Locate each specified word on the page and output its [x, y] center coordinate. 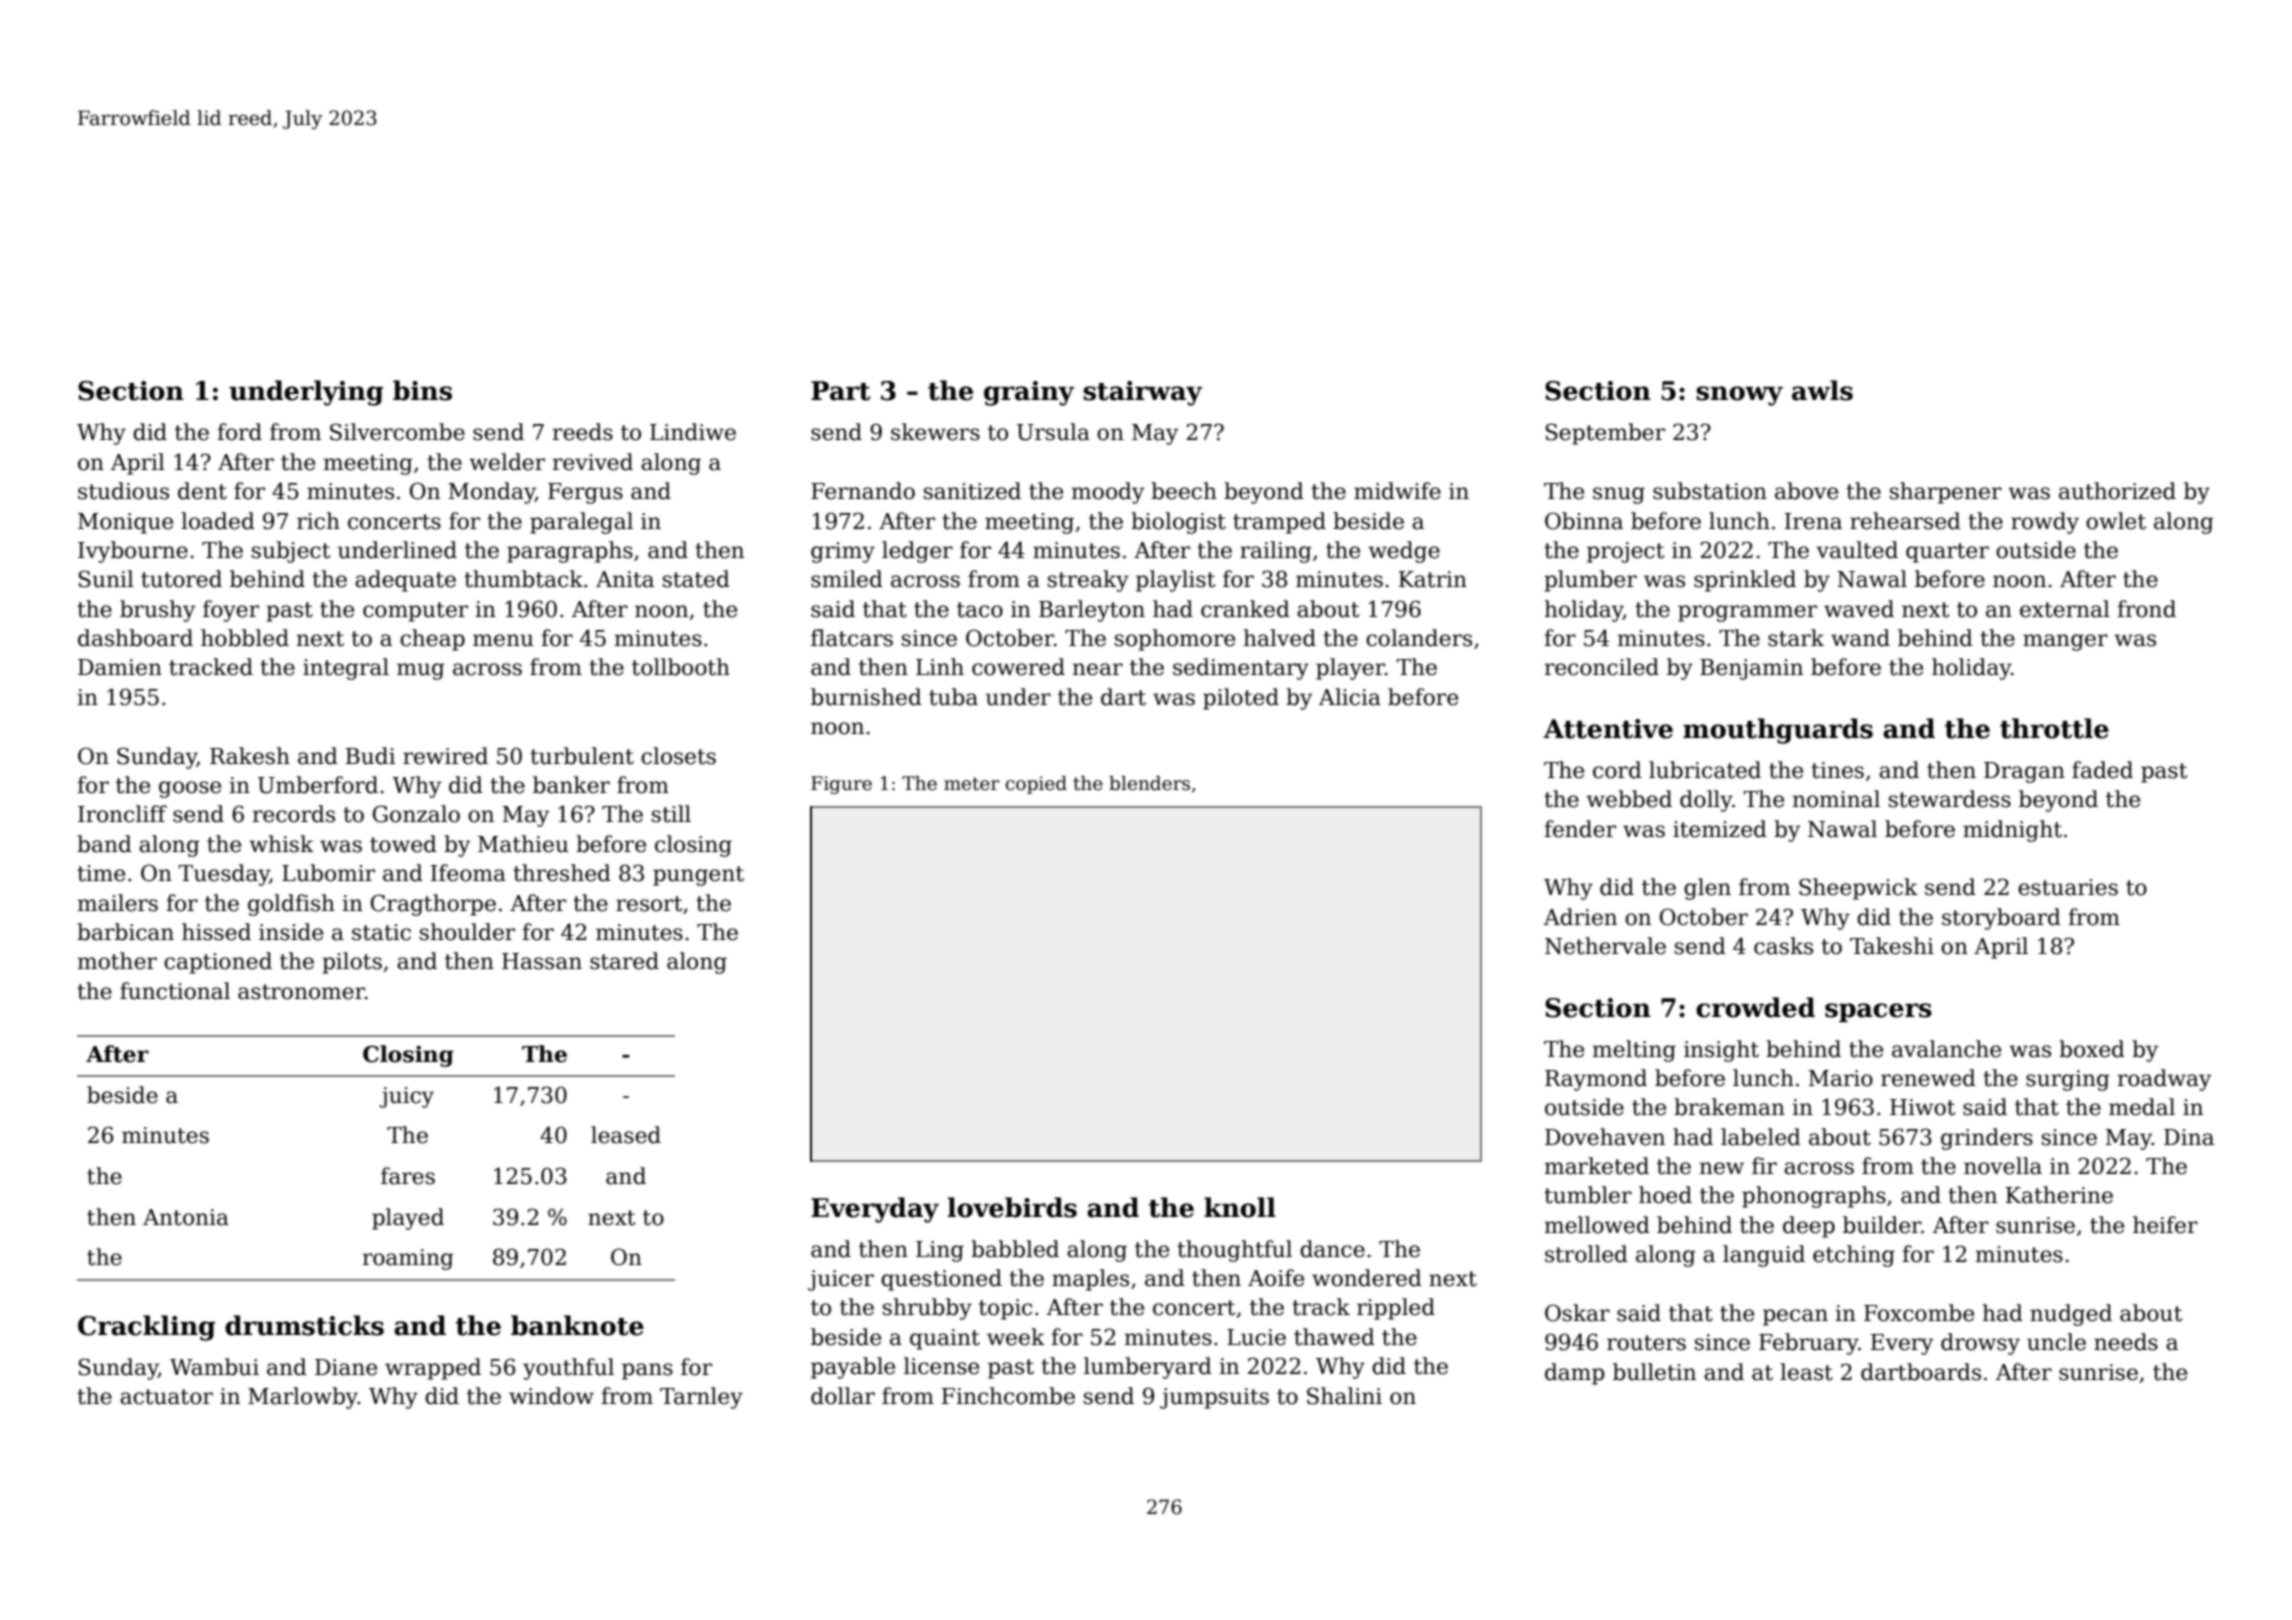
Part [841, 391]
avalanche [1946, 1049]
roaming [408, 1259]
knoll [1240, 1207]
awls [1822, 390]
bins [422, 390]
